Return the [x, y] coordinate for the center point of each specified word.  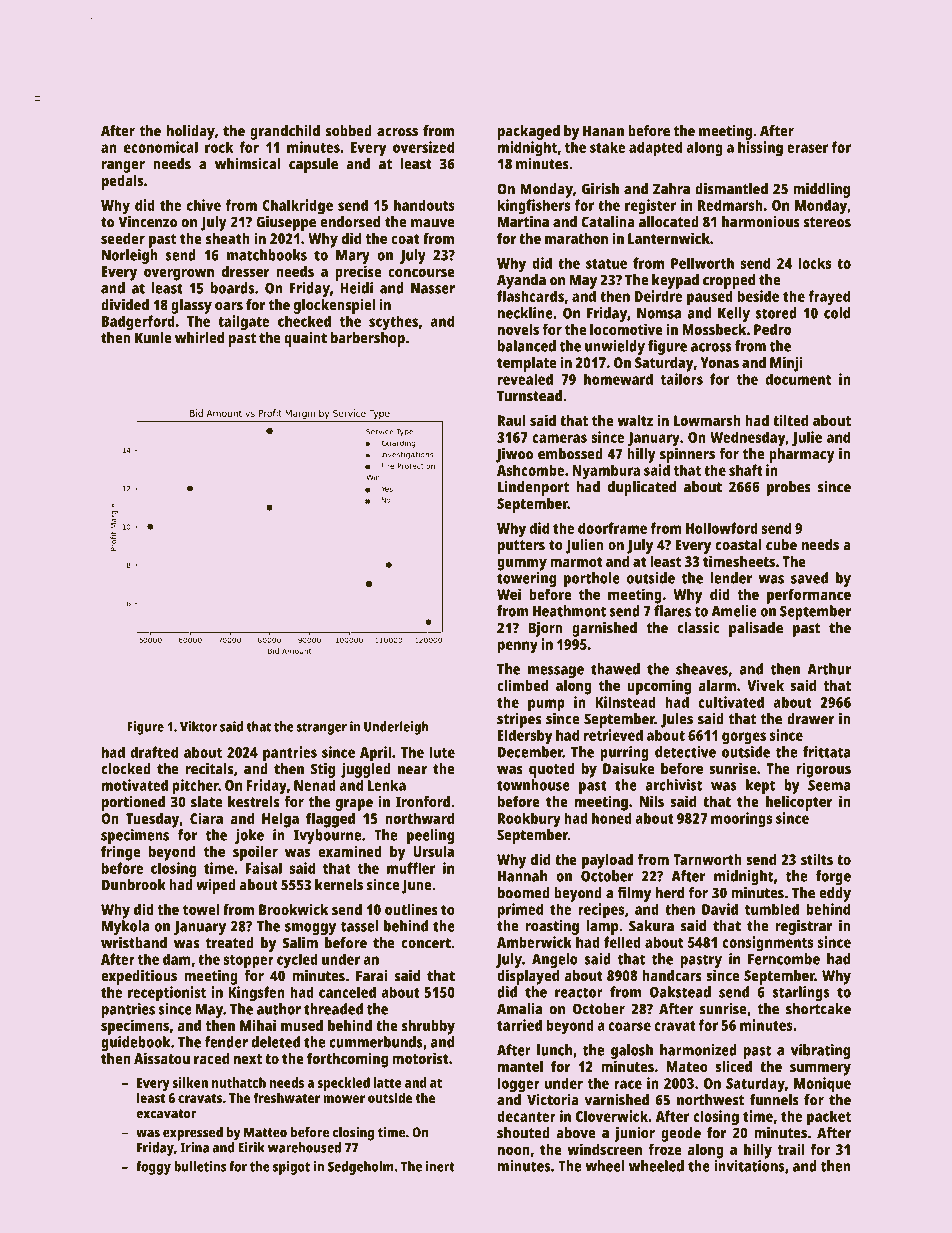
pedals [122, 182]
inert [440, 1166]
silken [190, 1082]
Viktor [198, 726]
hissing [760, 149]
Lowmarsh [707, 420]
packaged [529, 132]
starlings [801, 993]
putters [521, 547]
